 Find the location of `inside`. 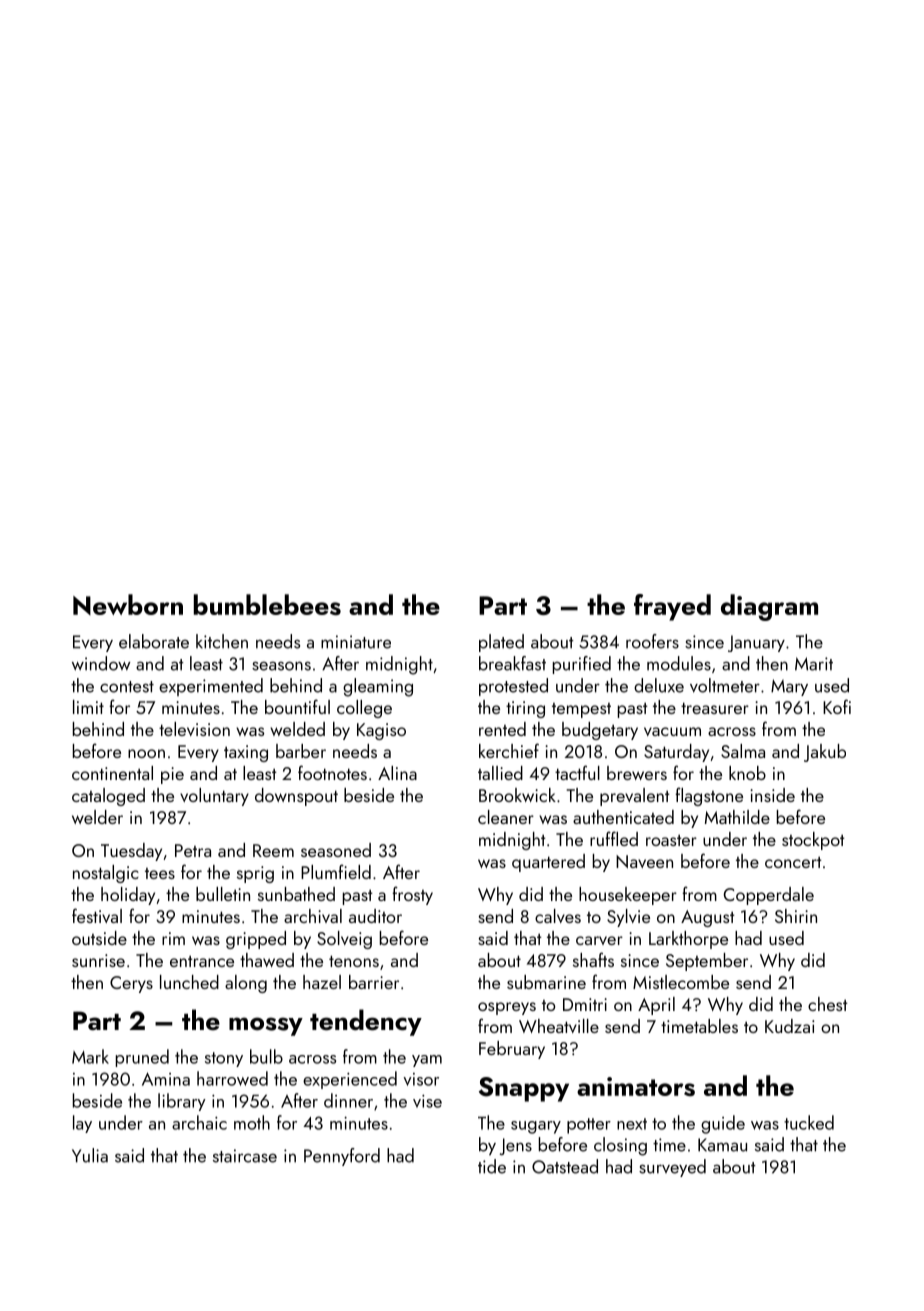

inside is located at coordinates (772, 795).
